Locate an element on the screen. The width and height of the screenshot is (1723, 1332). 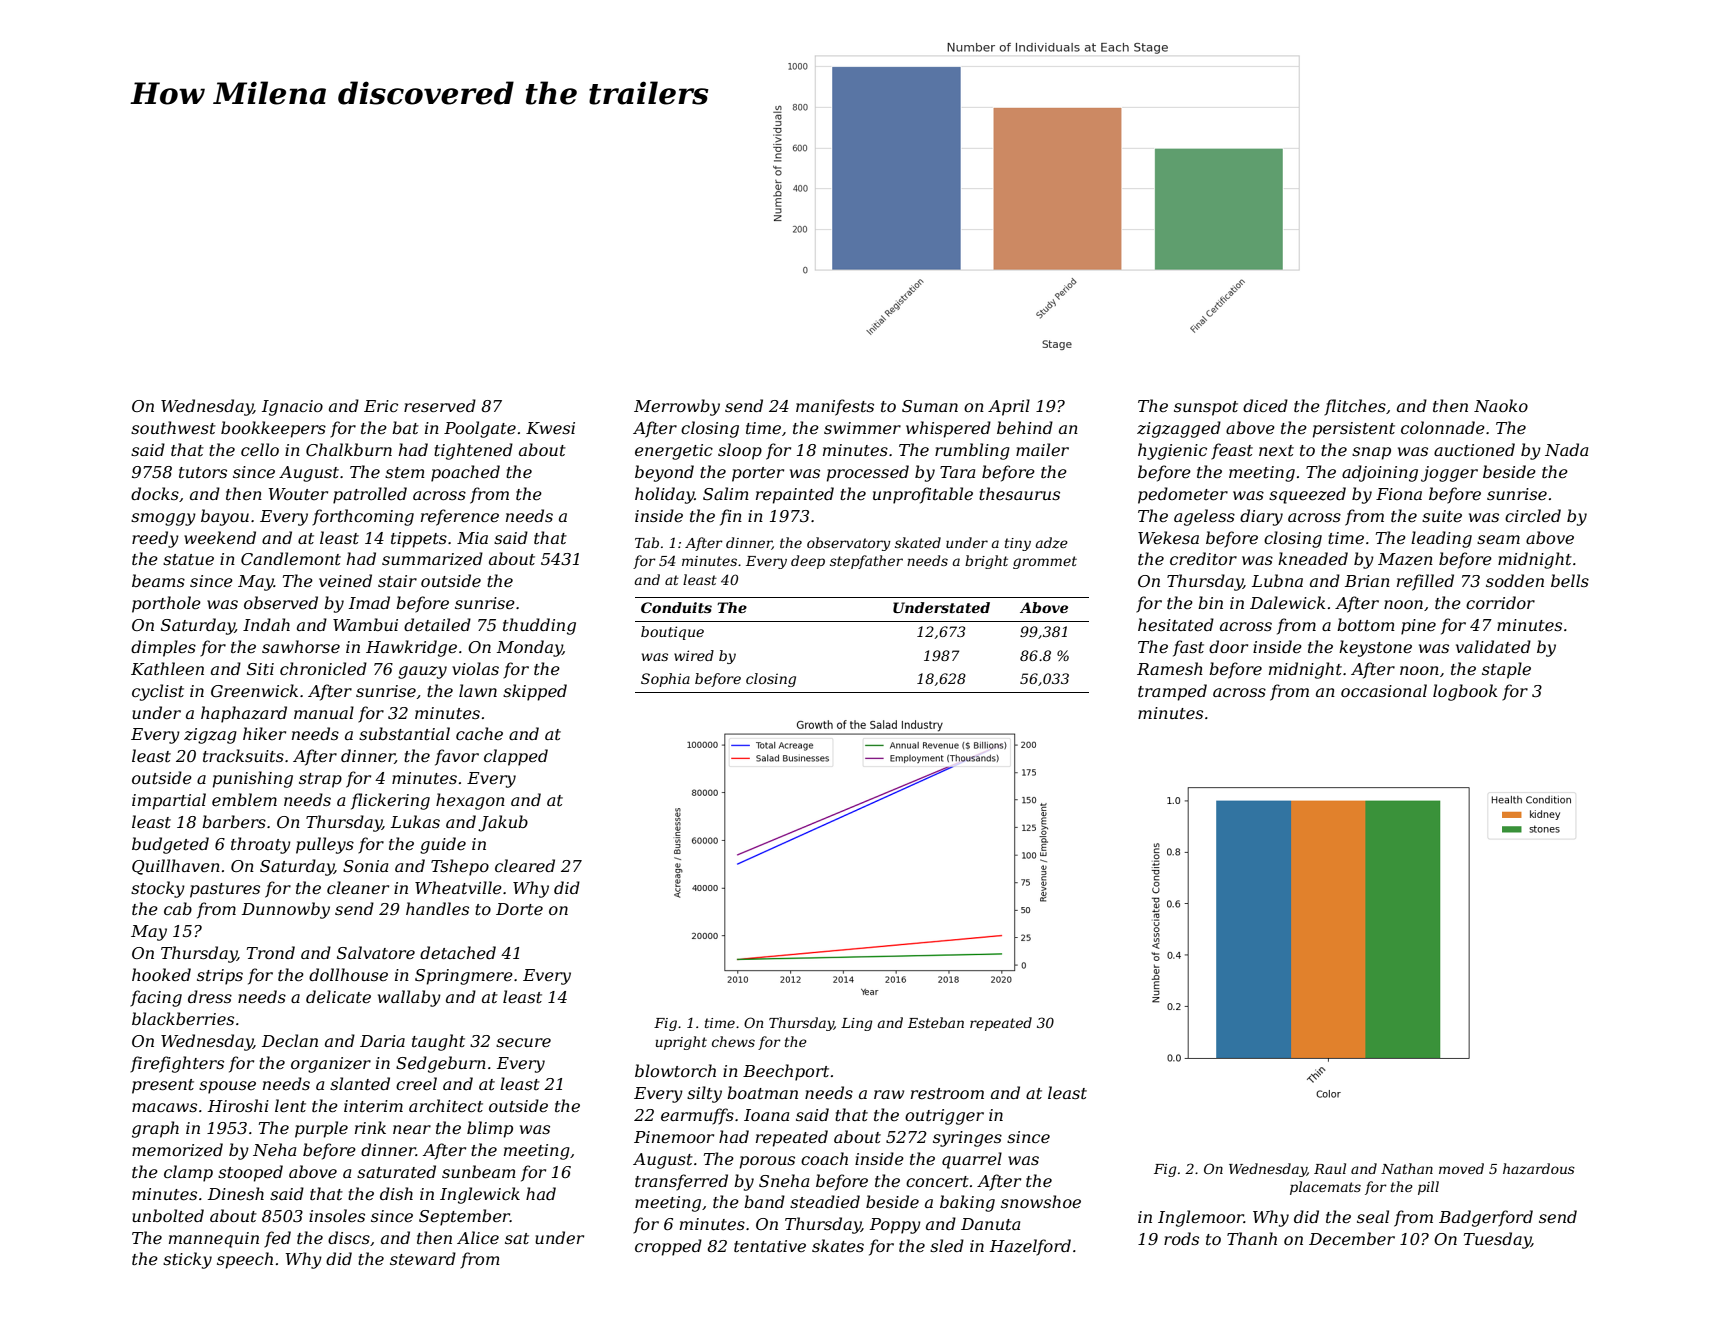
Nada is located at coordinates (1566, 449).
